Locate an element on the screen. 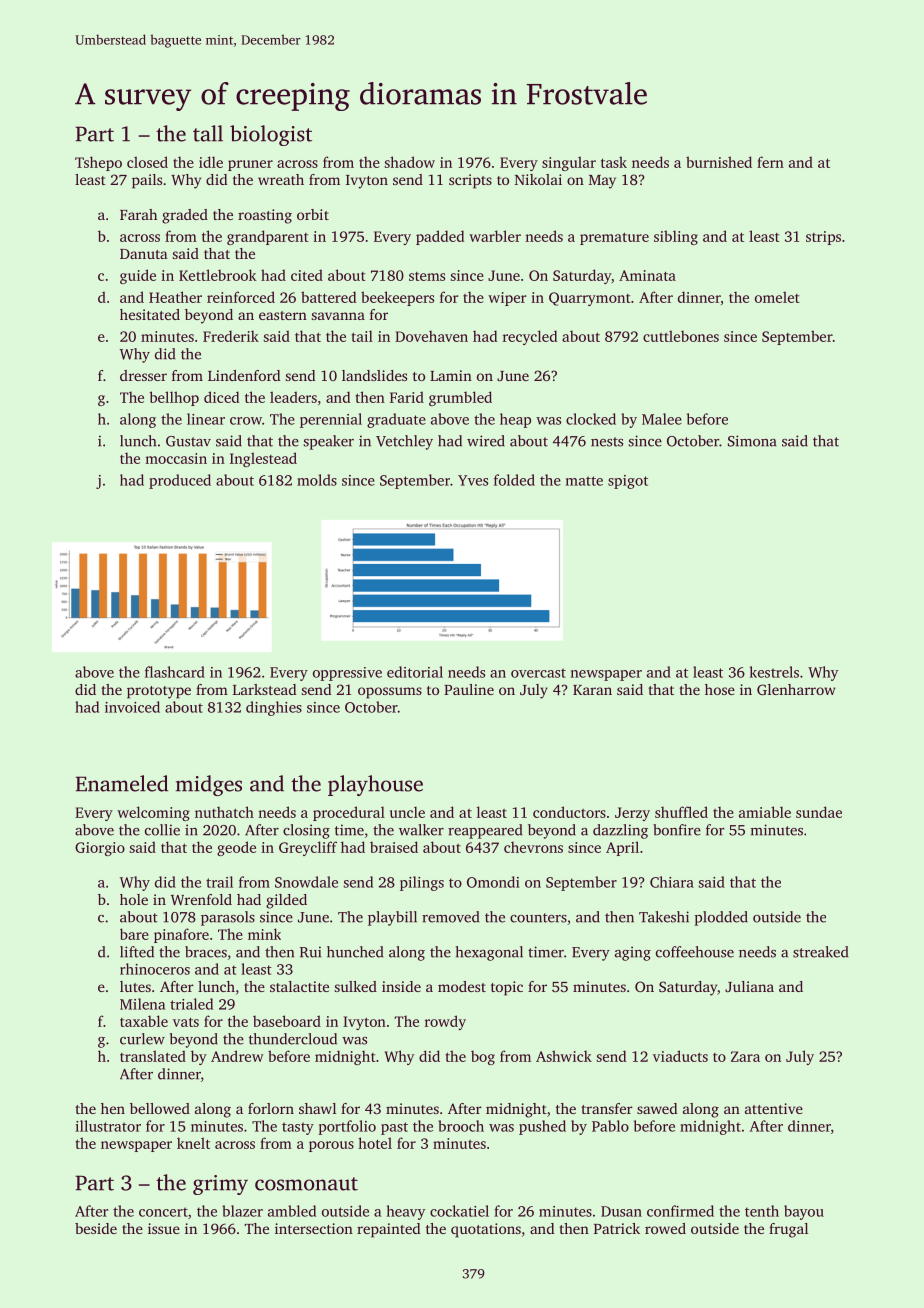  orbit is located at coordinates (313, 214).
